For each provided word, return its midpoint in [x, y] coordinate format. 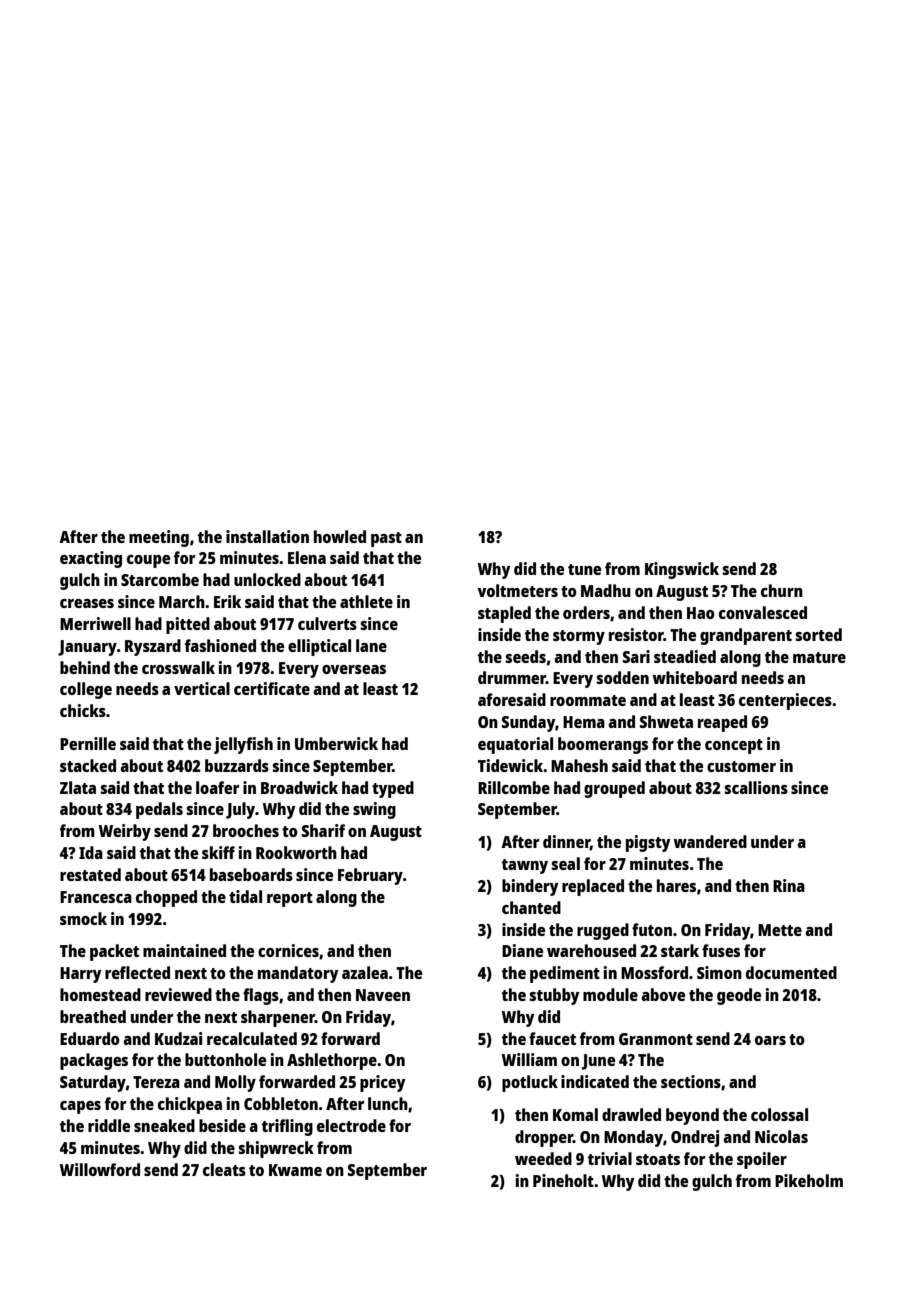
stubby [554, 996]
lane [371, 645]
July [240, 810]
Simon [719, 972]
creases [87, 603]
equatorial [515, 745]
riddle [109, 1125]
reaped [722, 723]
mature [819, 657]
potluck [530, 1083]
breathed [93, 1016]
